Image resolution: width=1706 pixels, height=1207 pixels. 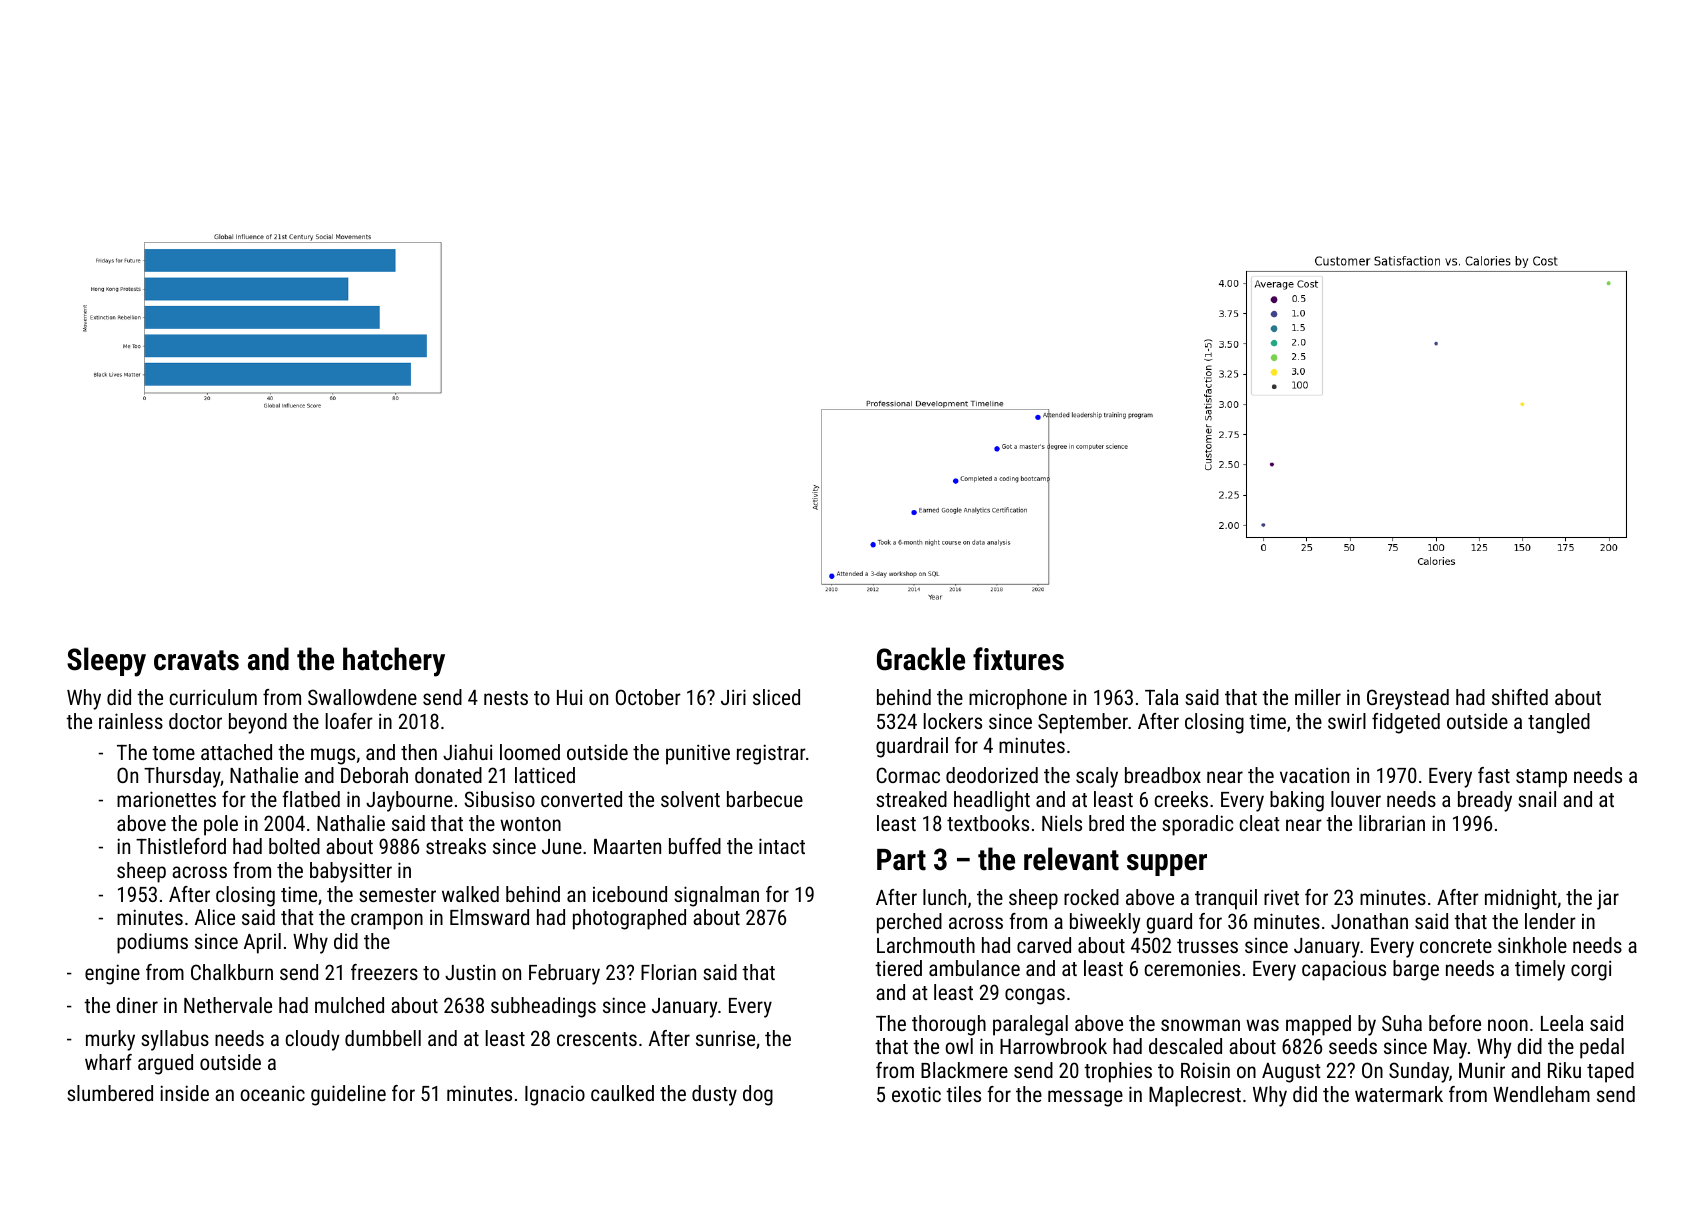 I want to click on pedal, so click(x=1602, y=1048).
